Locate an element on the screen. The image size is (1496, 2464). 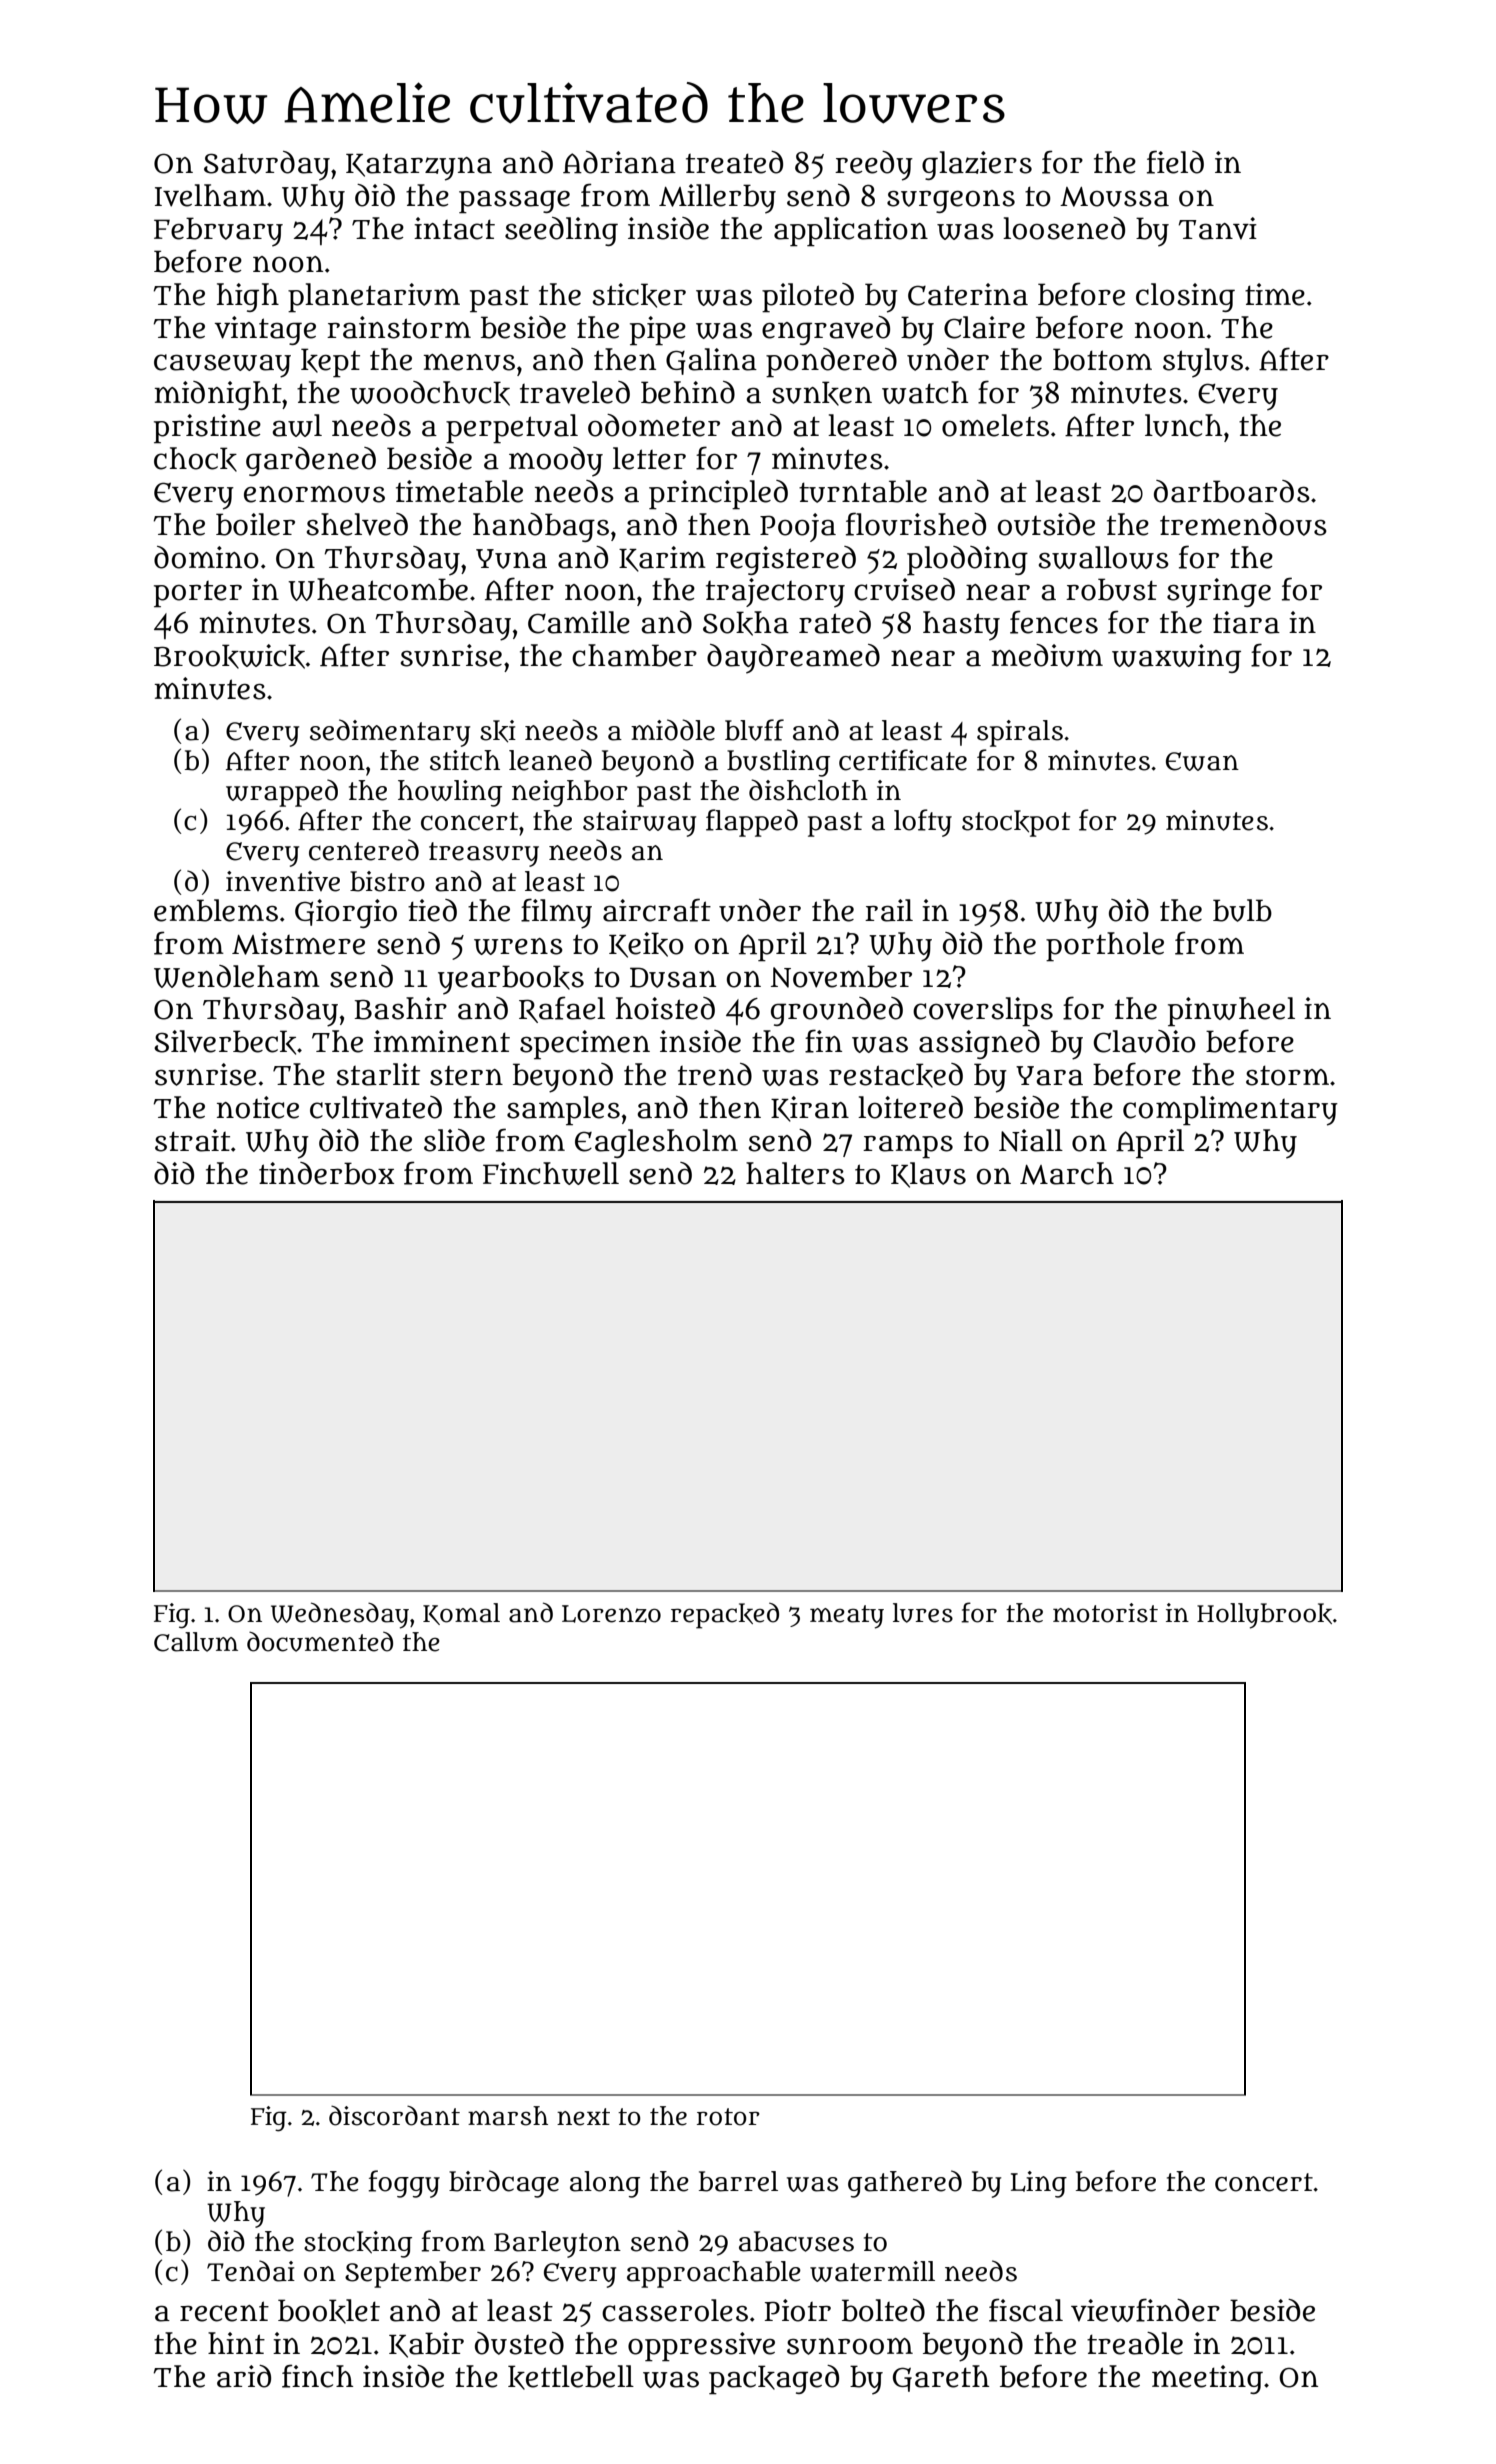
gathered is located at coordinates (905, 2184).
